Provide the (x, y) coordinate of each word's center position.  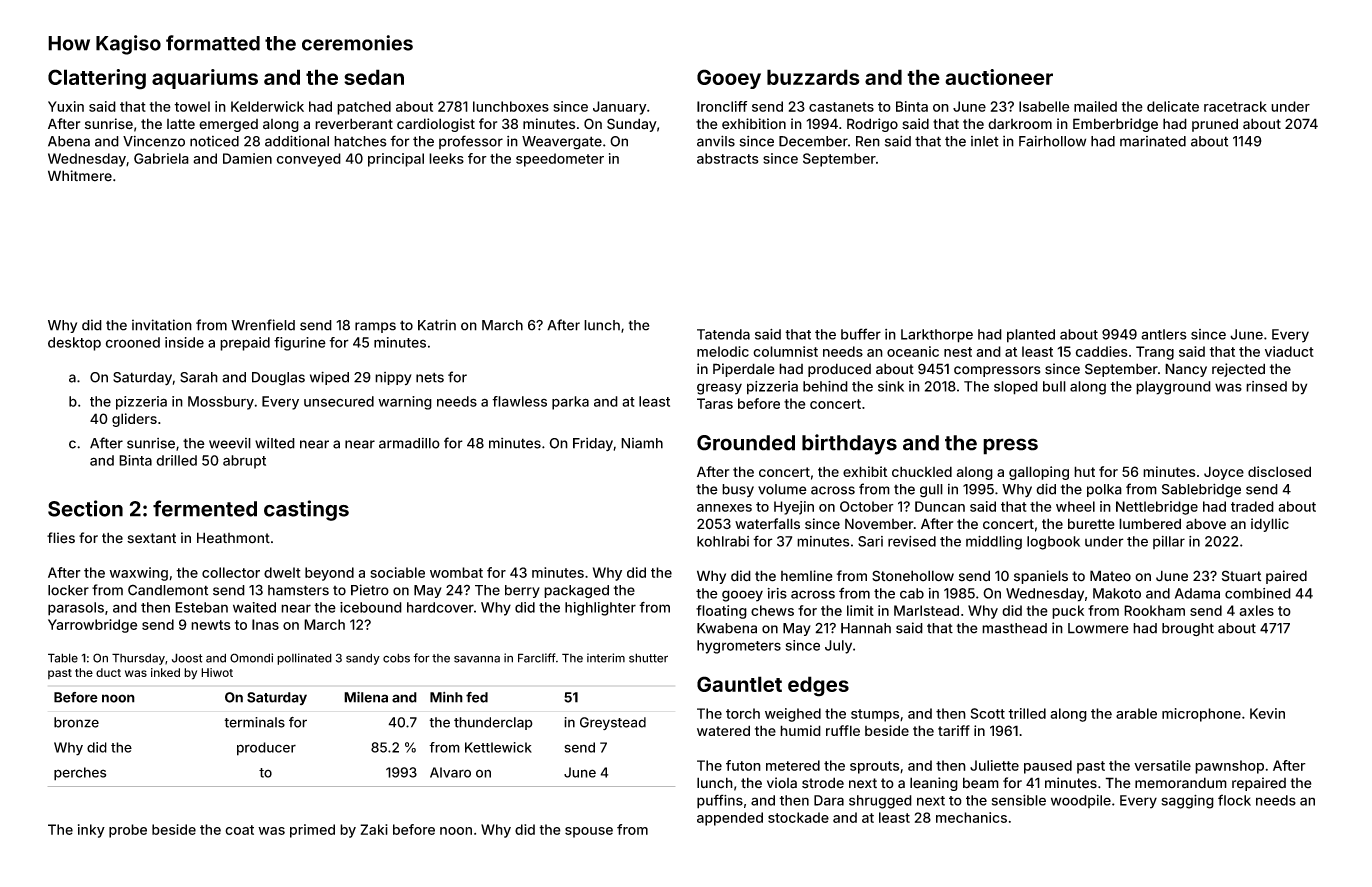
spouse (589, 832)
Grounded (746, 443)
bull (1054, 386)
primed (312, 831)
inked (165, 672)
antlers (1164, 334)
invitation (162, 325)
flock (1234, 800)
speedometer (560, 160)
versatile (1162, 765)
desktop (74, 344)
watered (723, 730)
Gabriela (161, 158)
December (813, 141)
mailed (1095, 106)
